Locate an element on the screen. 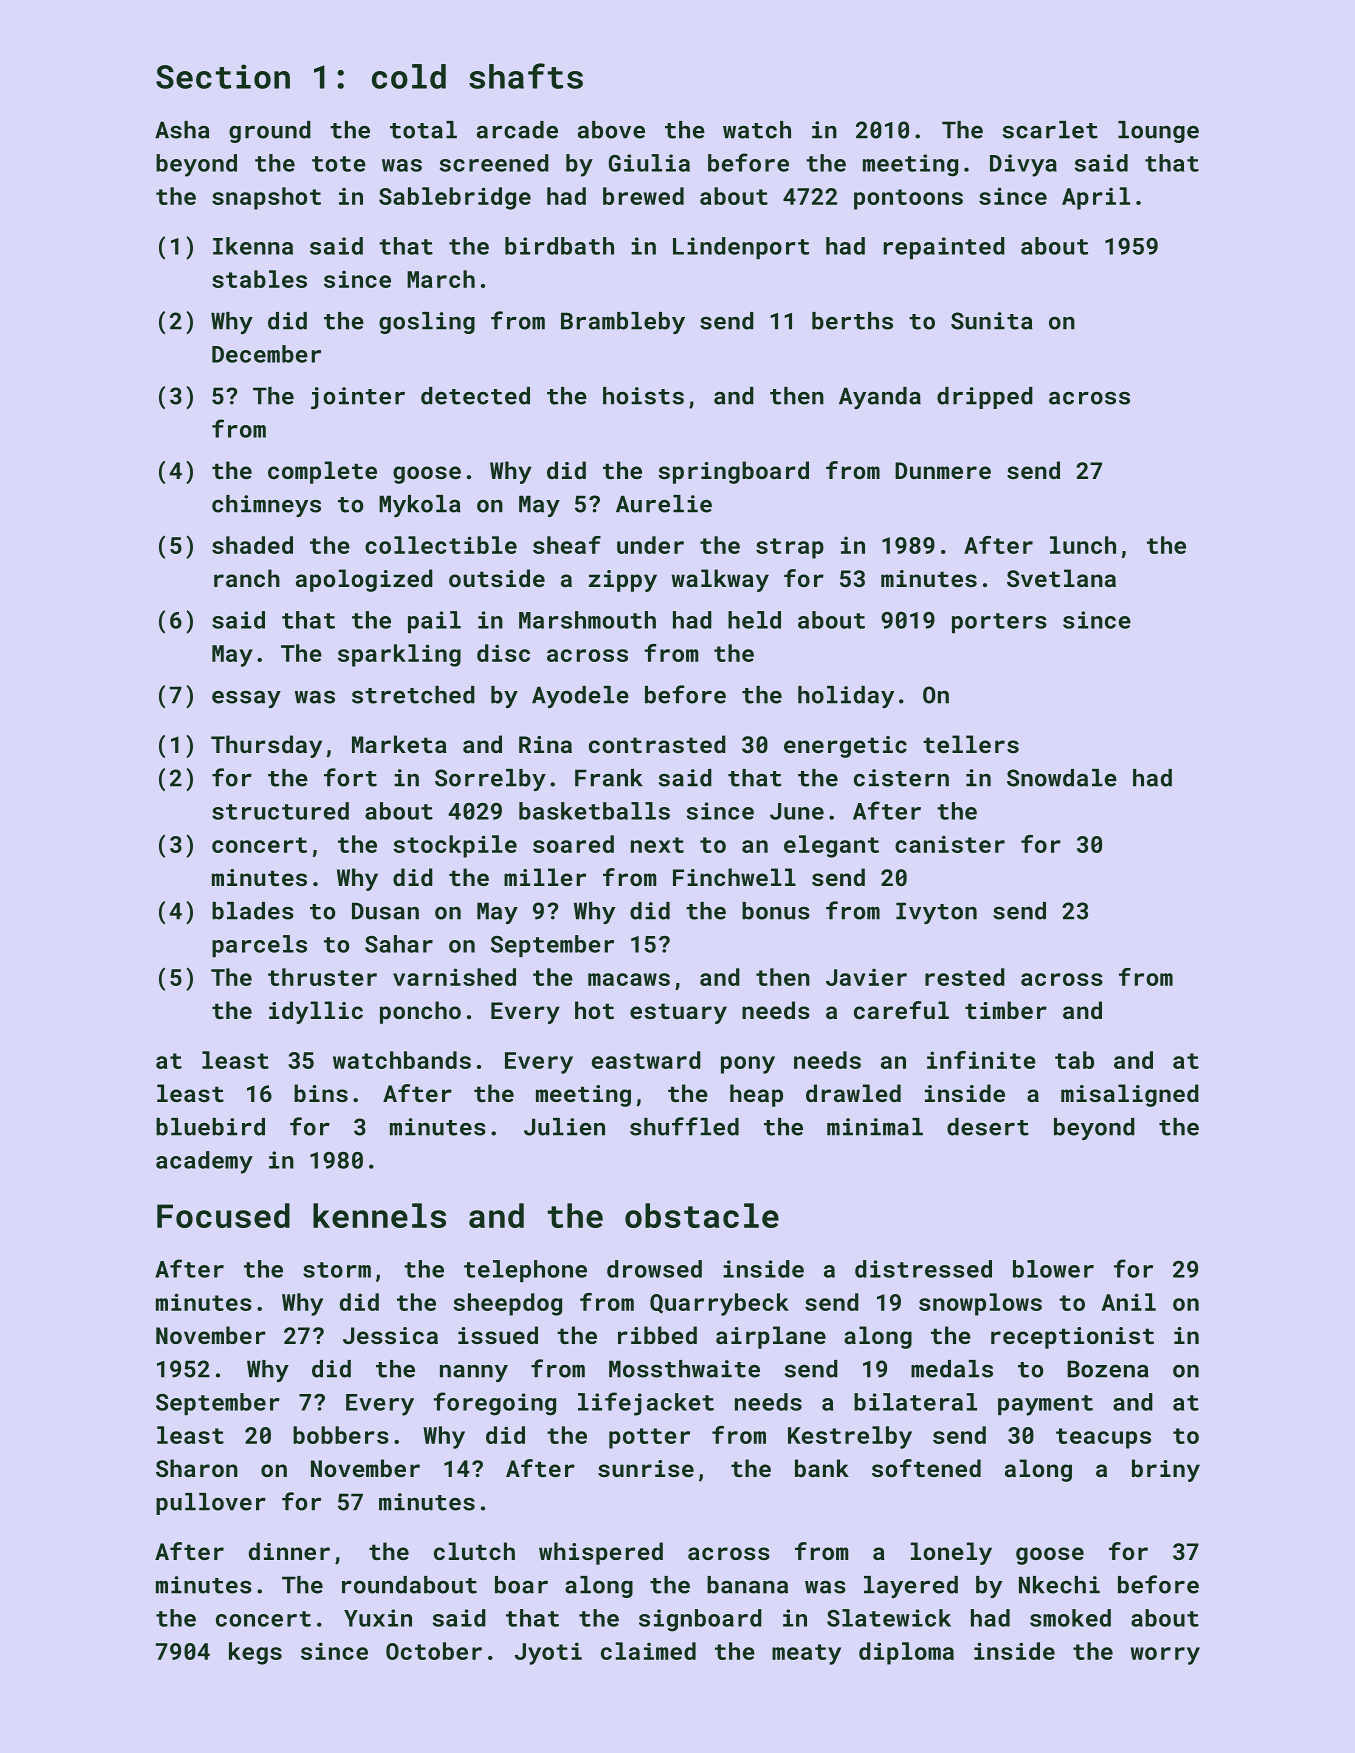 The image size is (1355, 1753). above is located at coordinates (611, 130).
